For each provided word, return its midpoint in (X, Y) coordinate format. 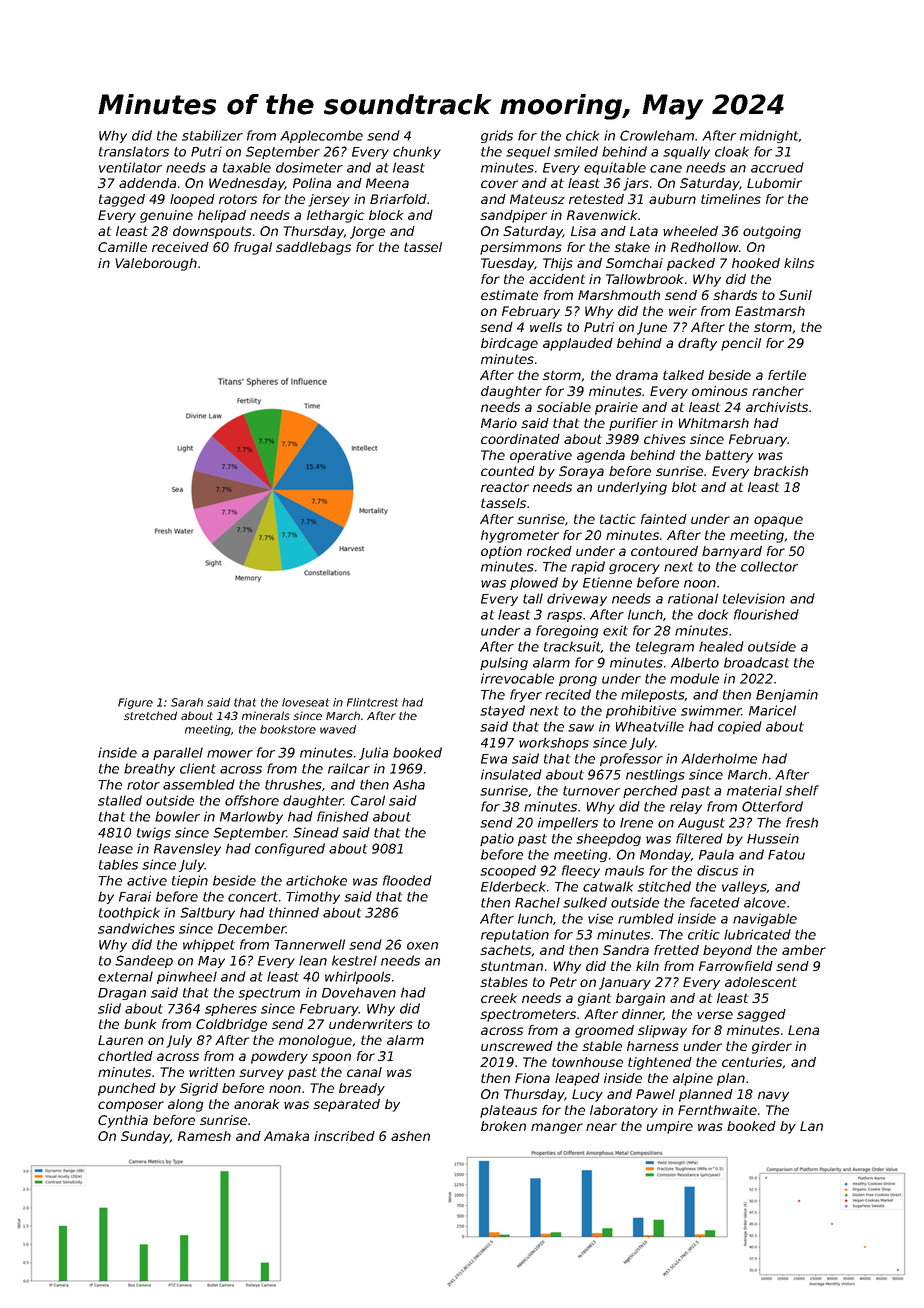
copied (740, 727)
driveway (577, 599)
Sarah (187, 702)
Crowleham (657, 135)
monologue (315, 1041)
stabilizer (212, 135)
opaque (778, 521)
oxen (422, 946)
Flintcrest (372, 702)
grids (497, 136)
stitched (664, 886)
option (501, 552)
